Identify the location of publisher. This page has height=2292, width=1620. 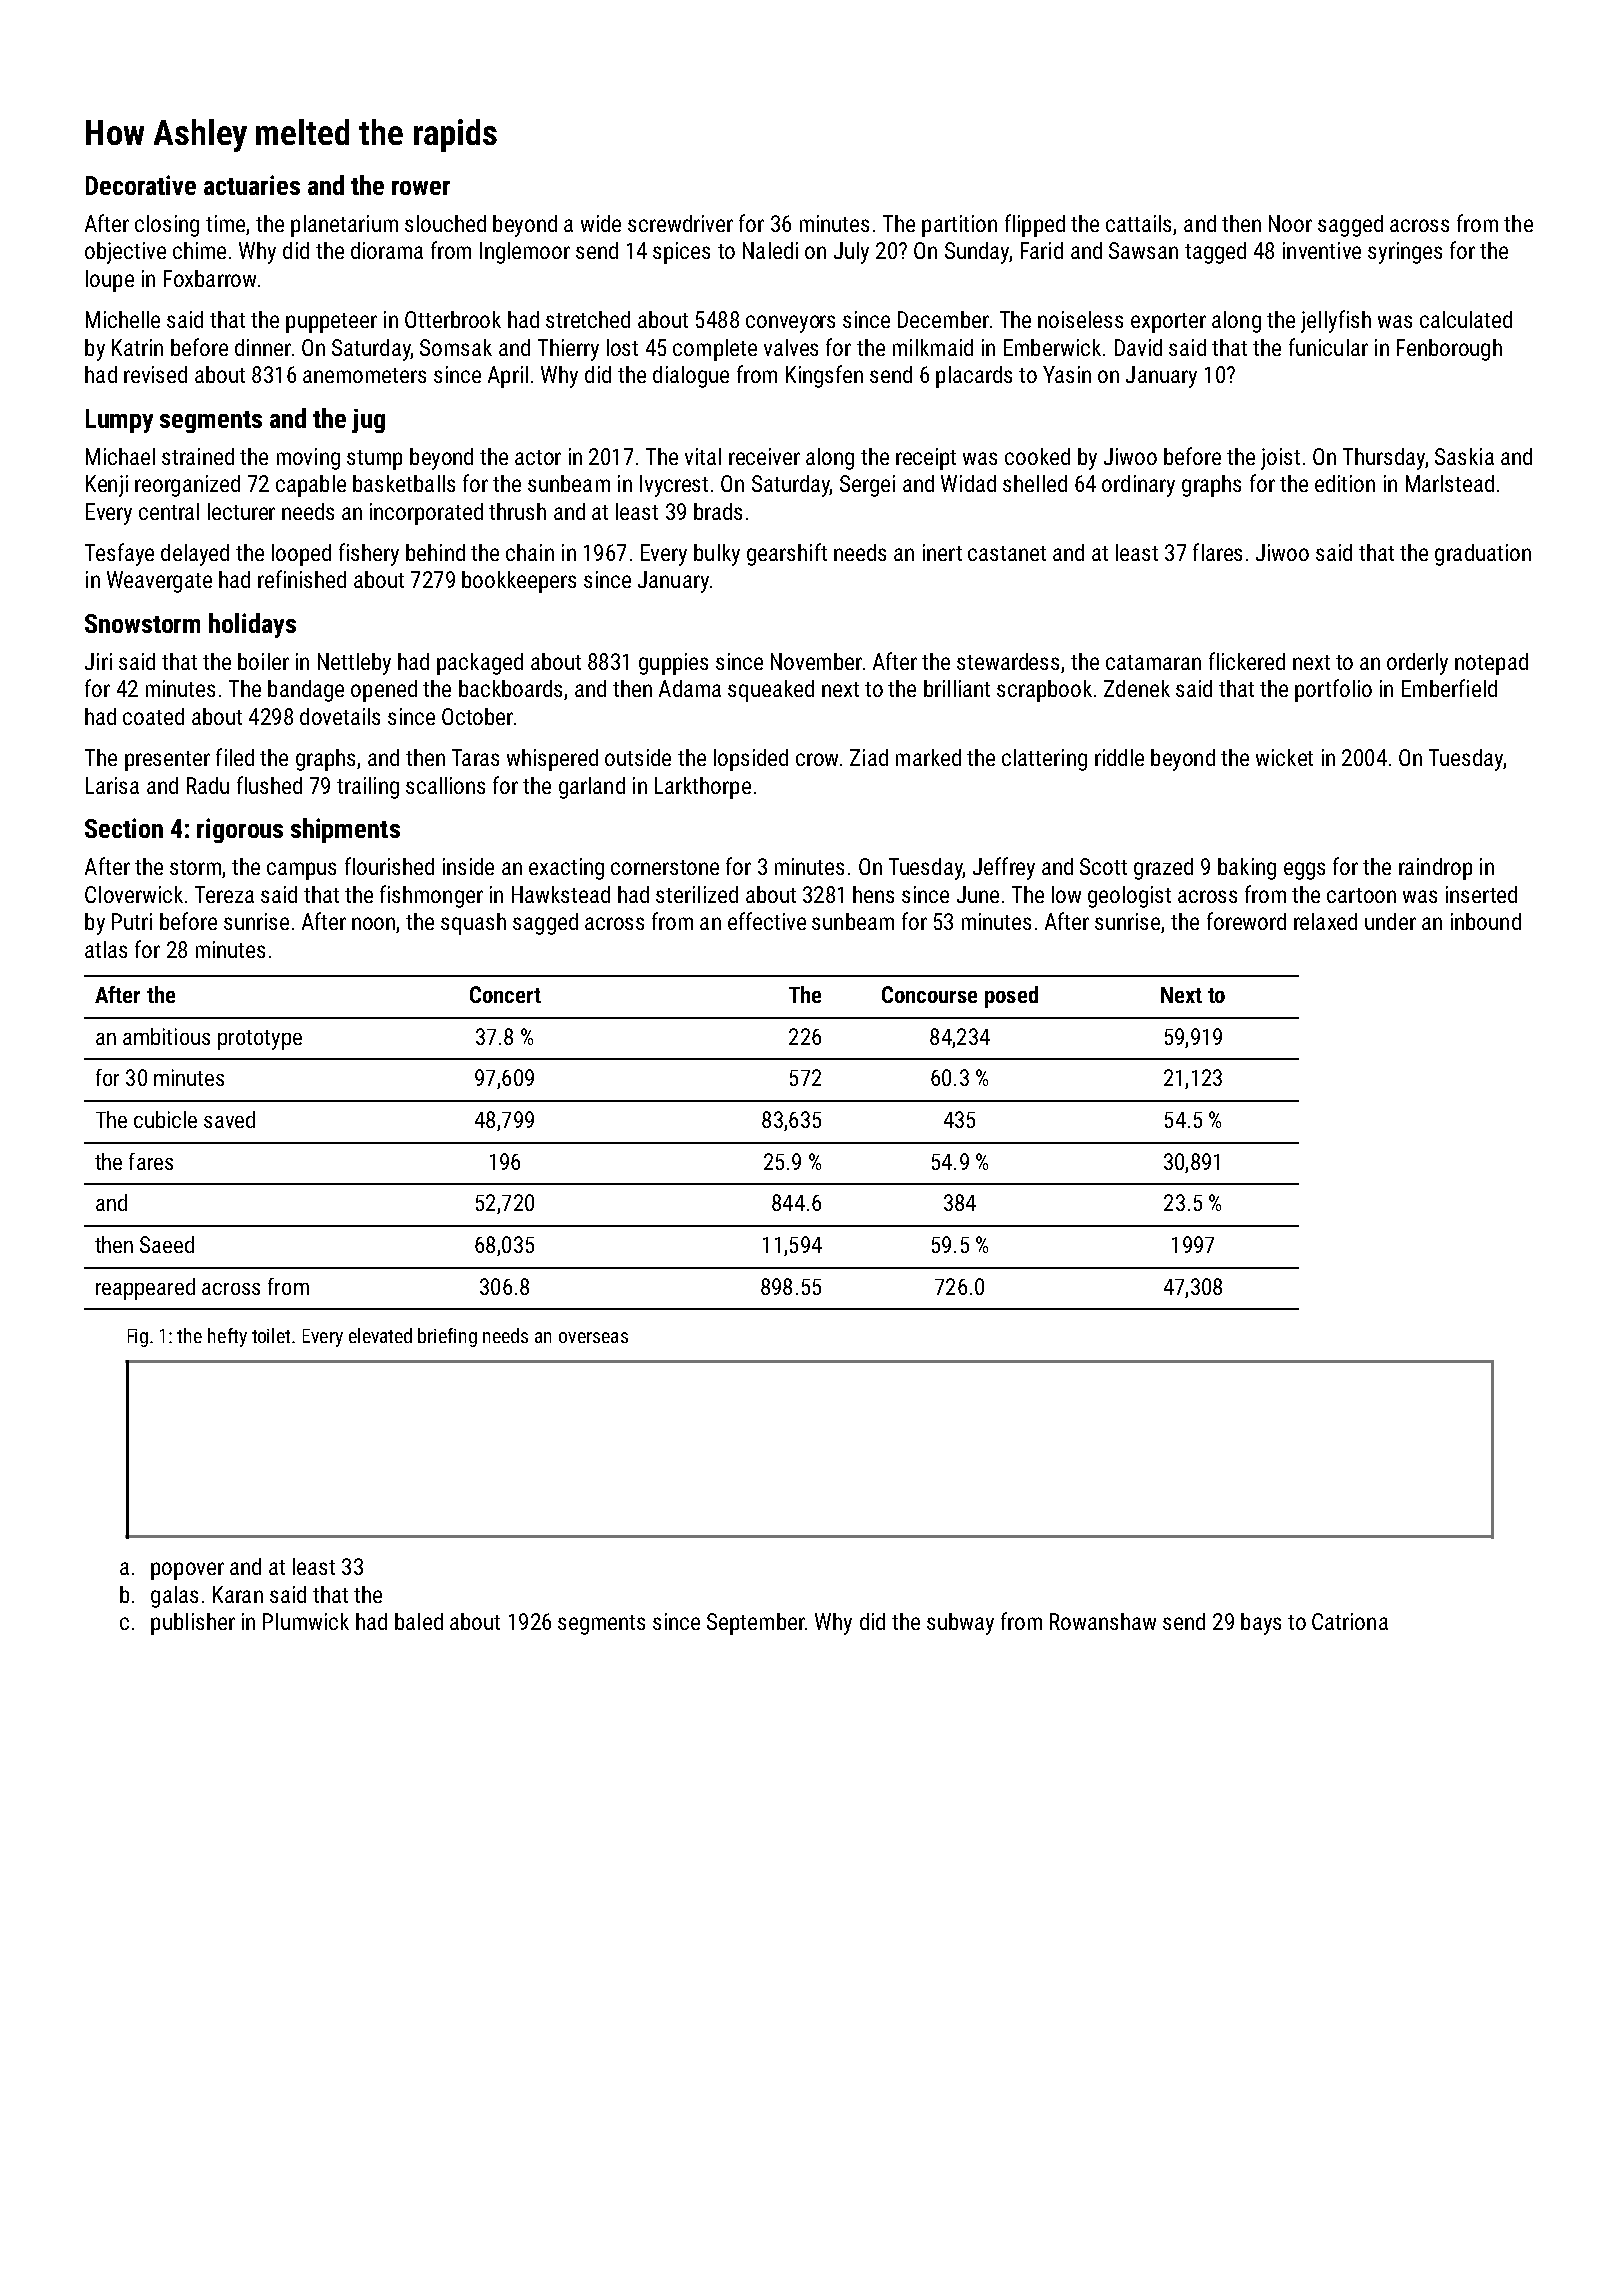
(193, 1624).
